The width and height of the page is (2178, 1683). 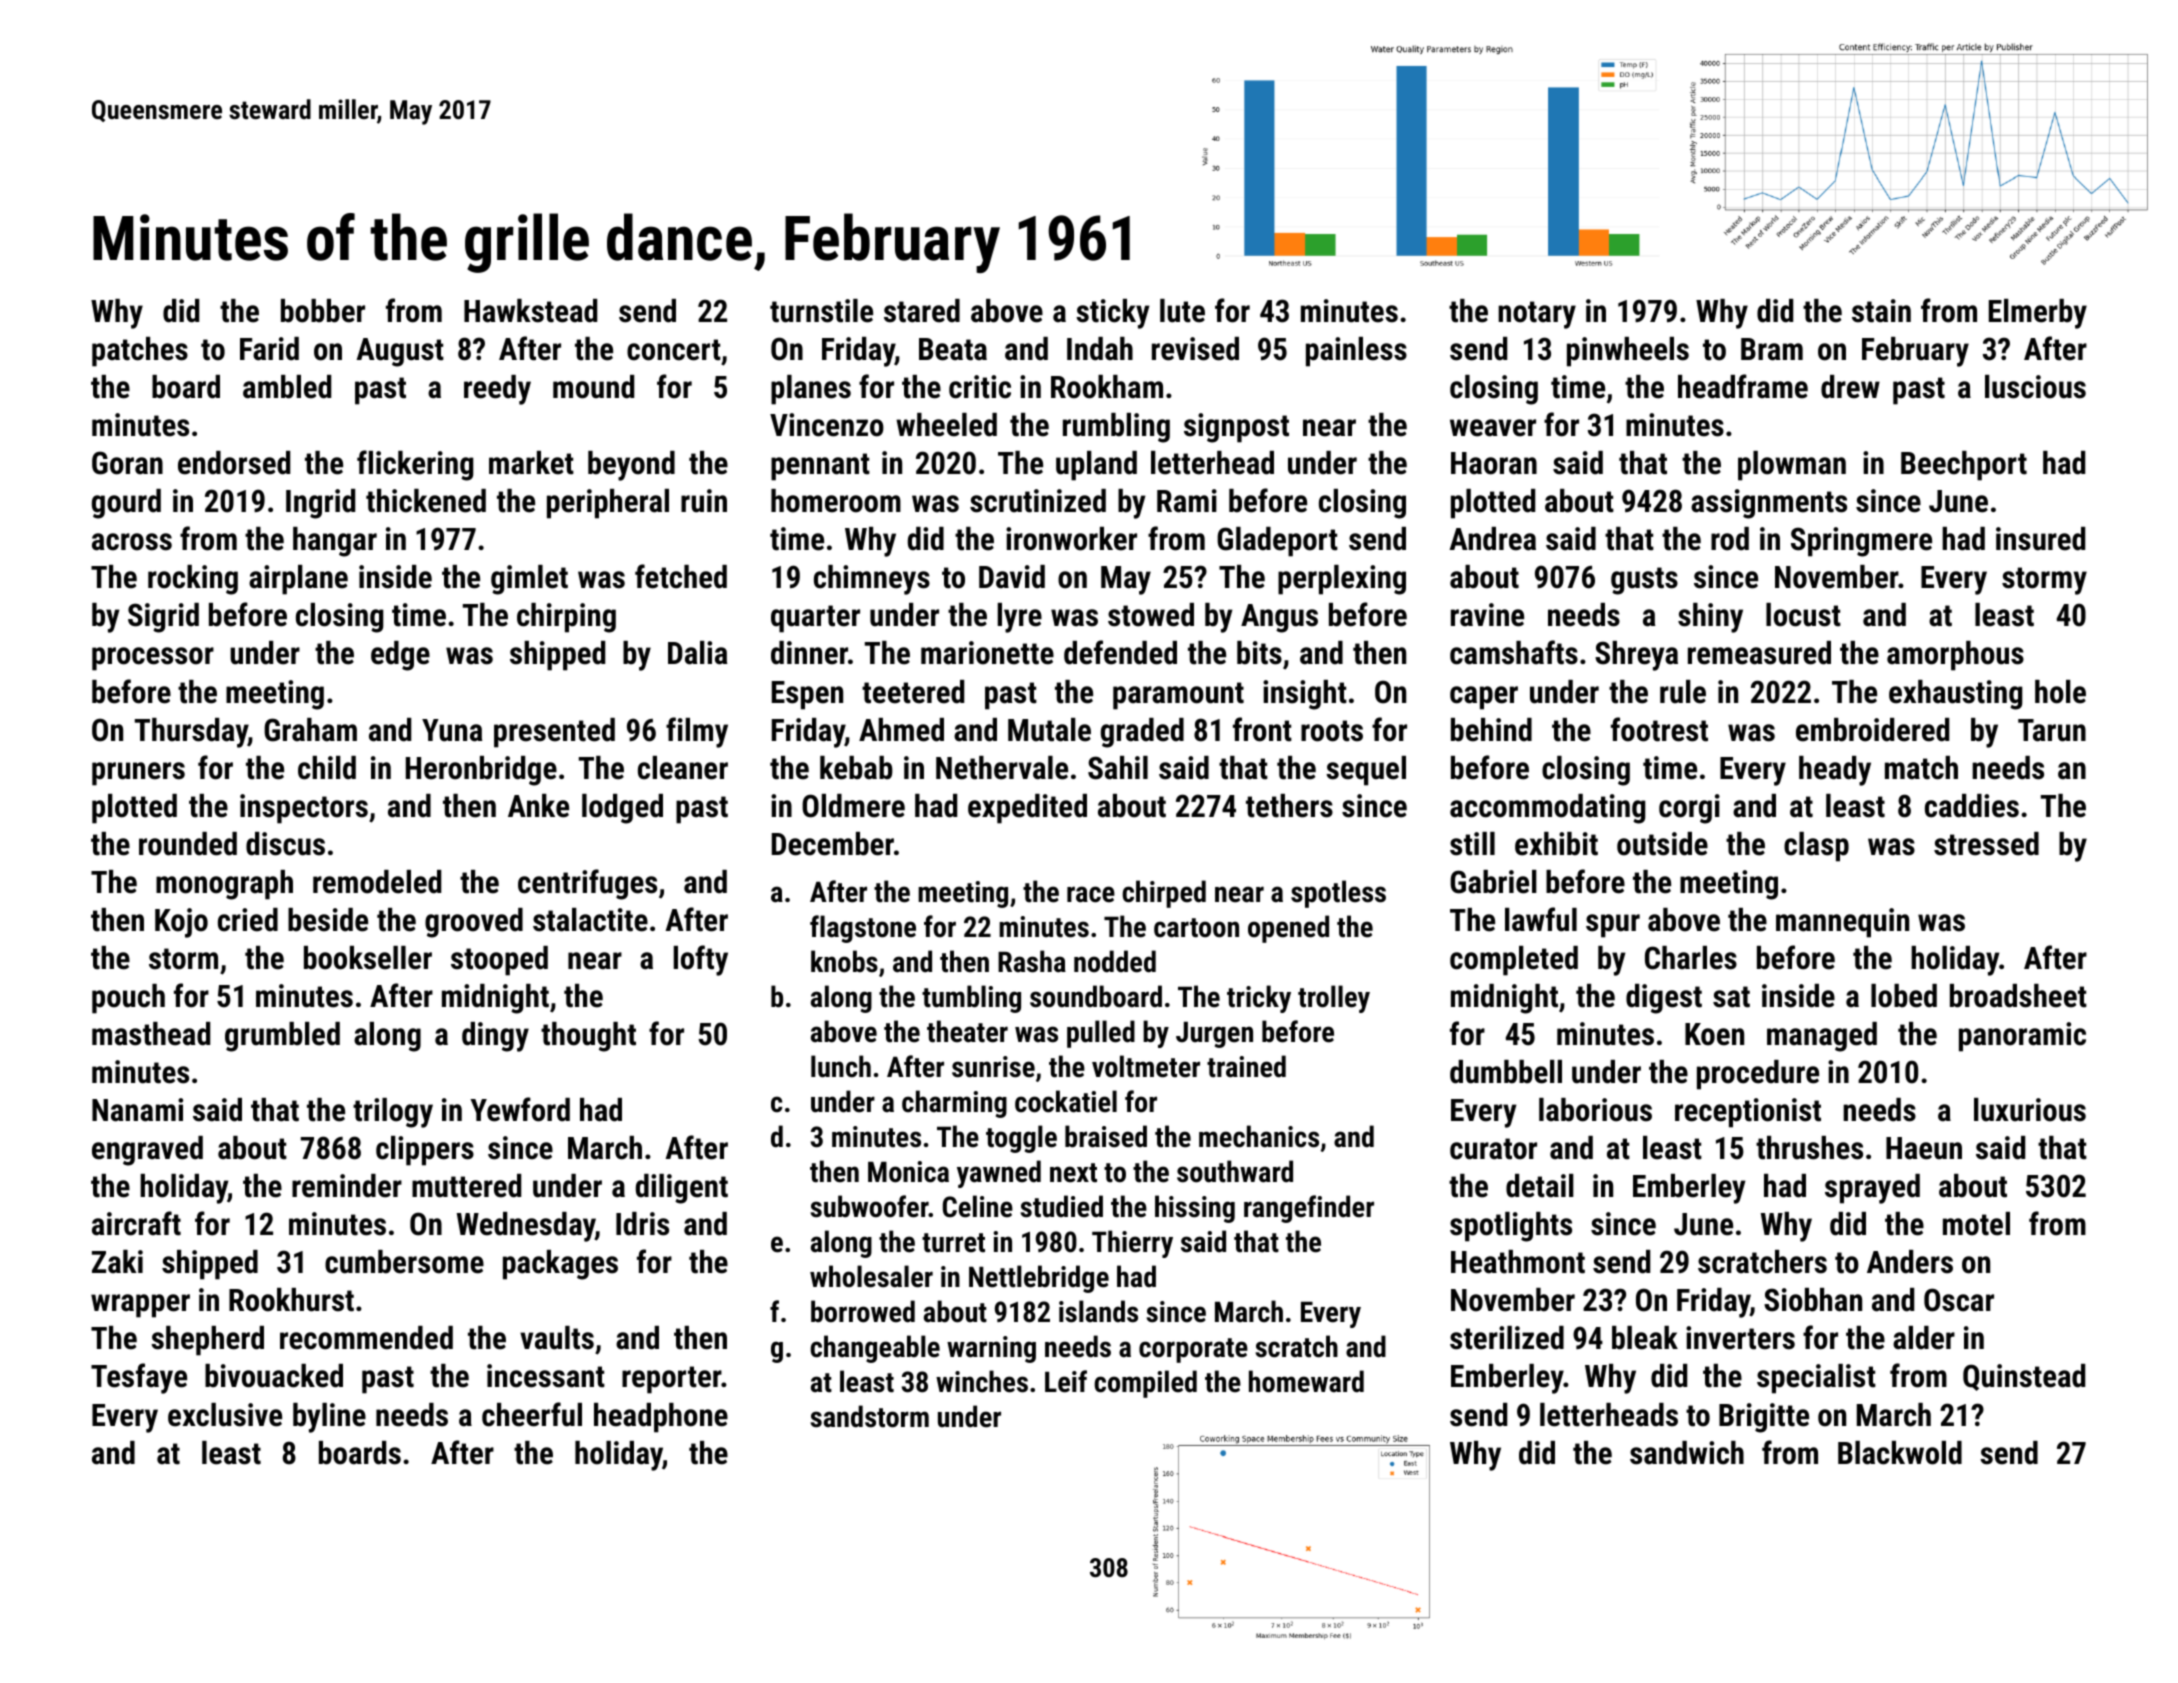 I want to click on aircraft, so click(x=136, y=1223).
